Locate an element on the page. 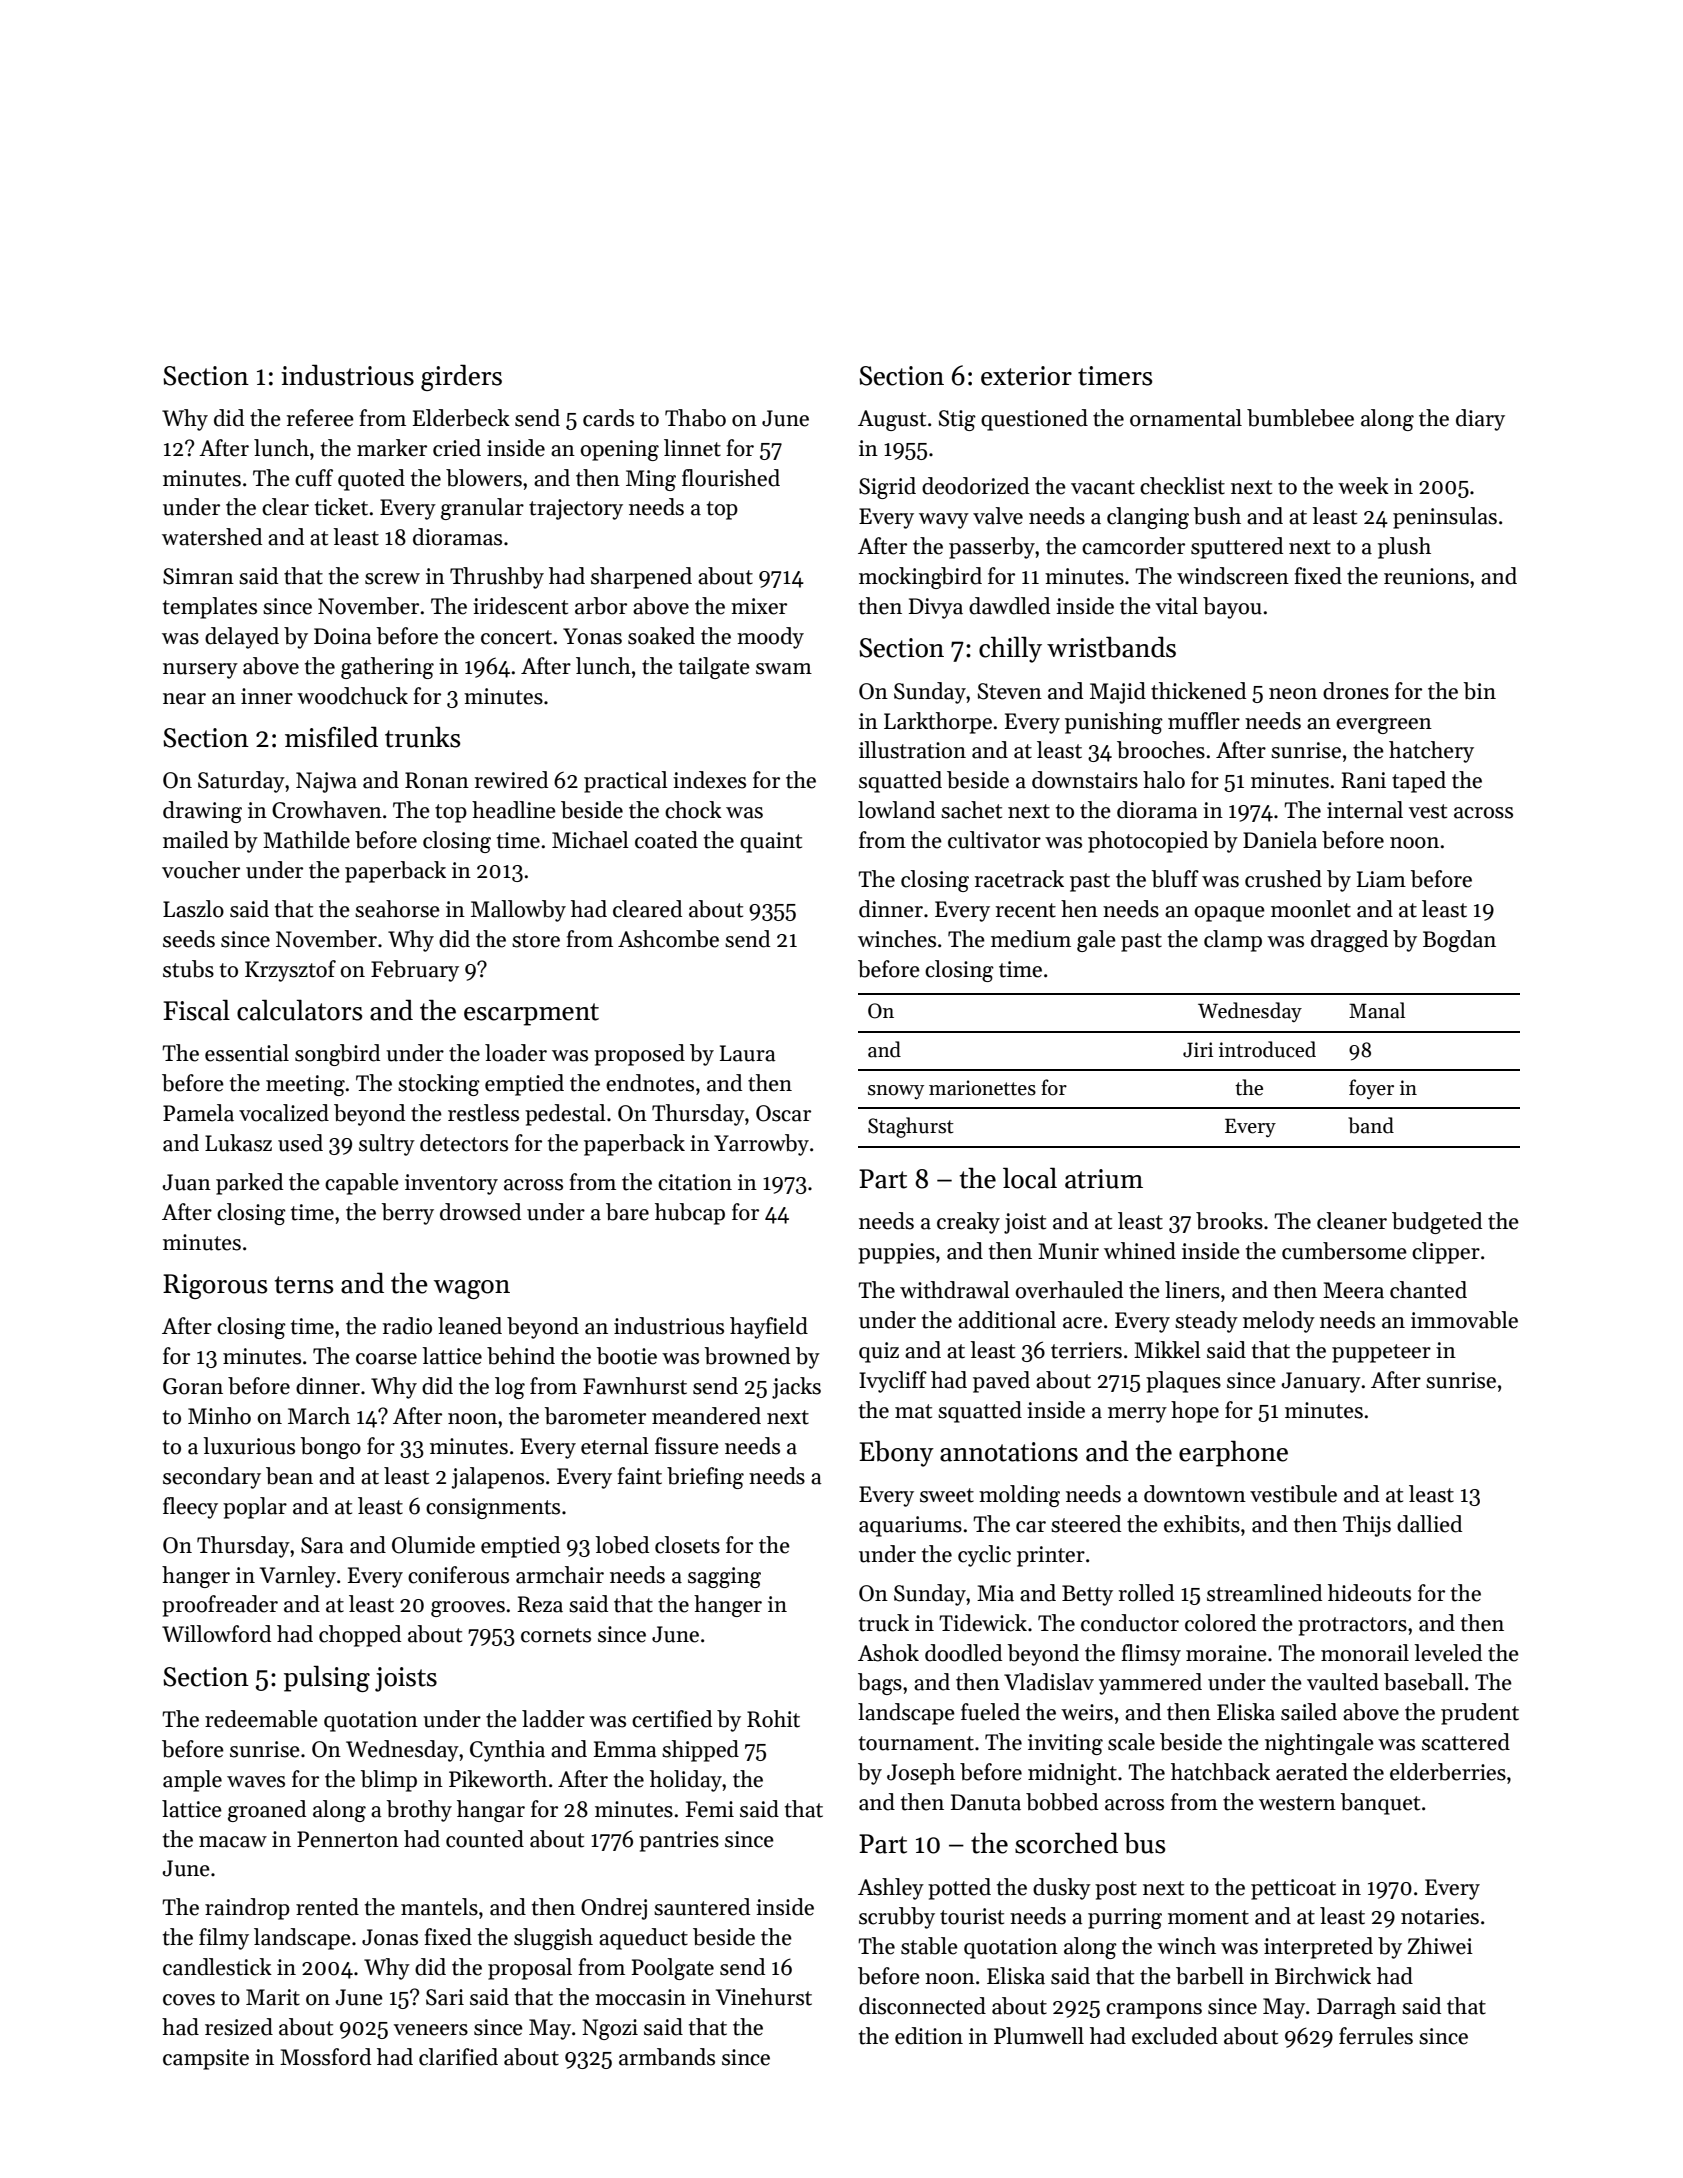 This document has width=1683, height=2178. scattered is located at coordinates (1466, 1742).
